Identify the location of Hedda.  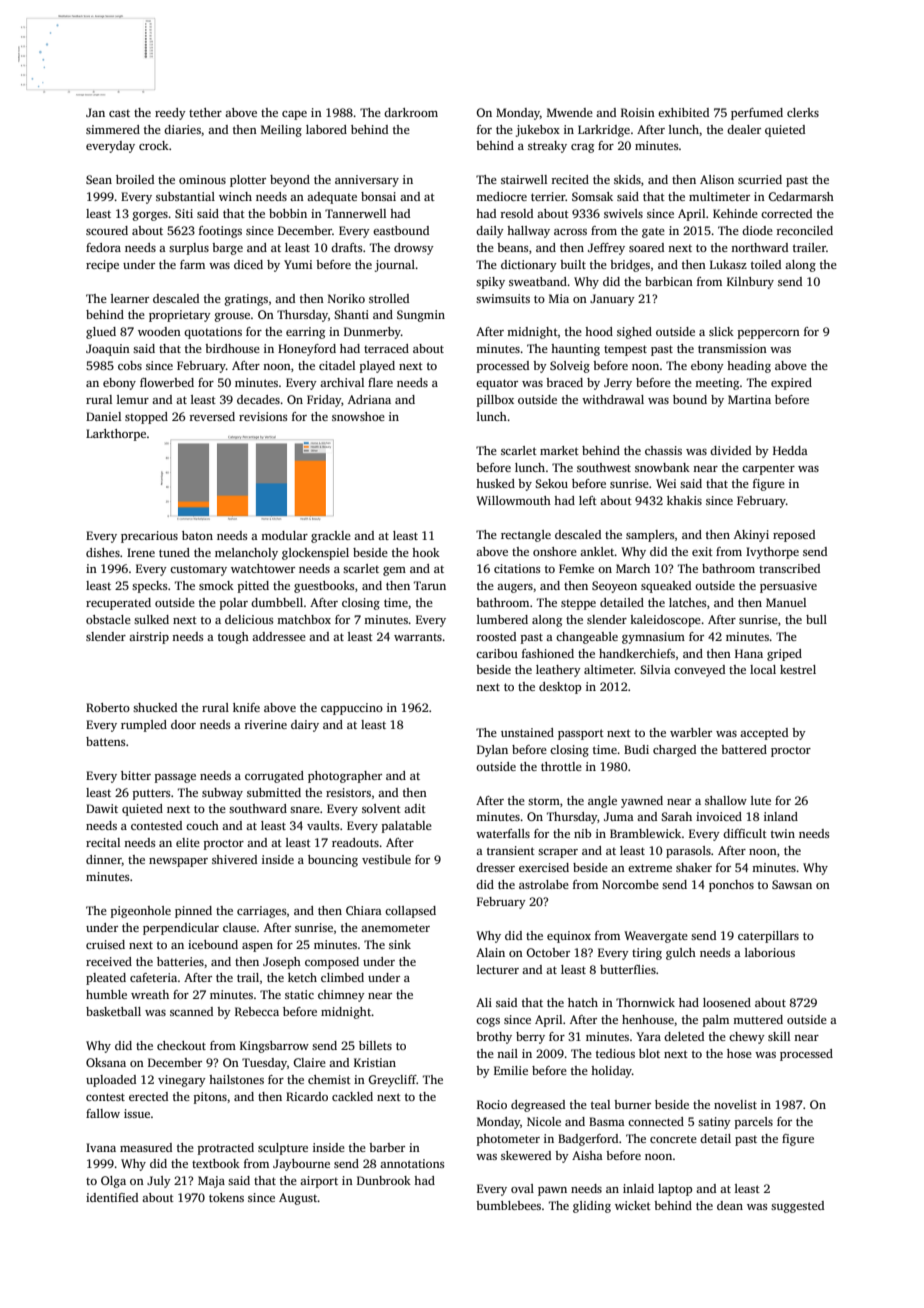
(790, 450).
